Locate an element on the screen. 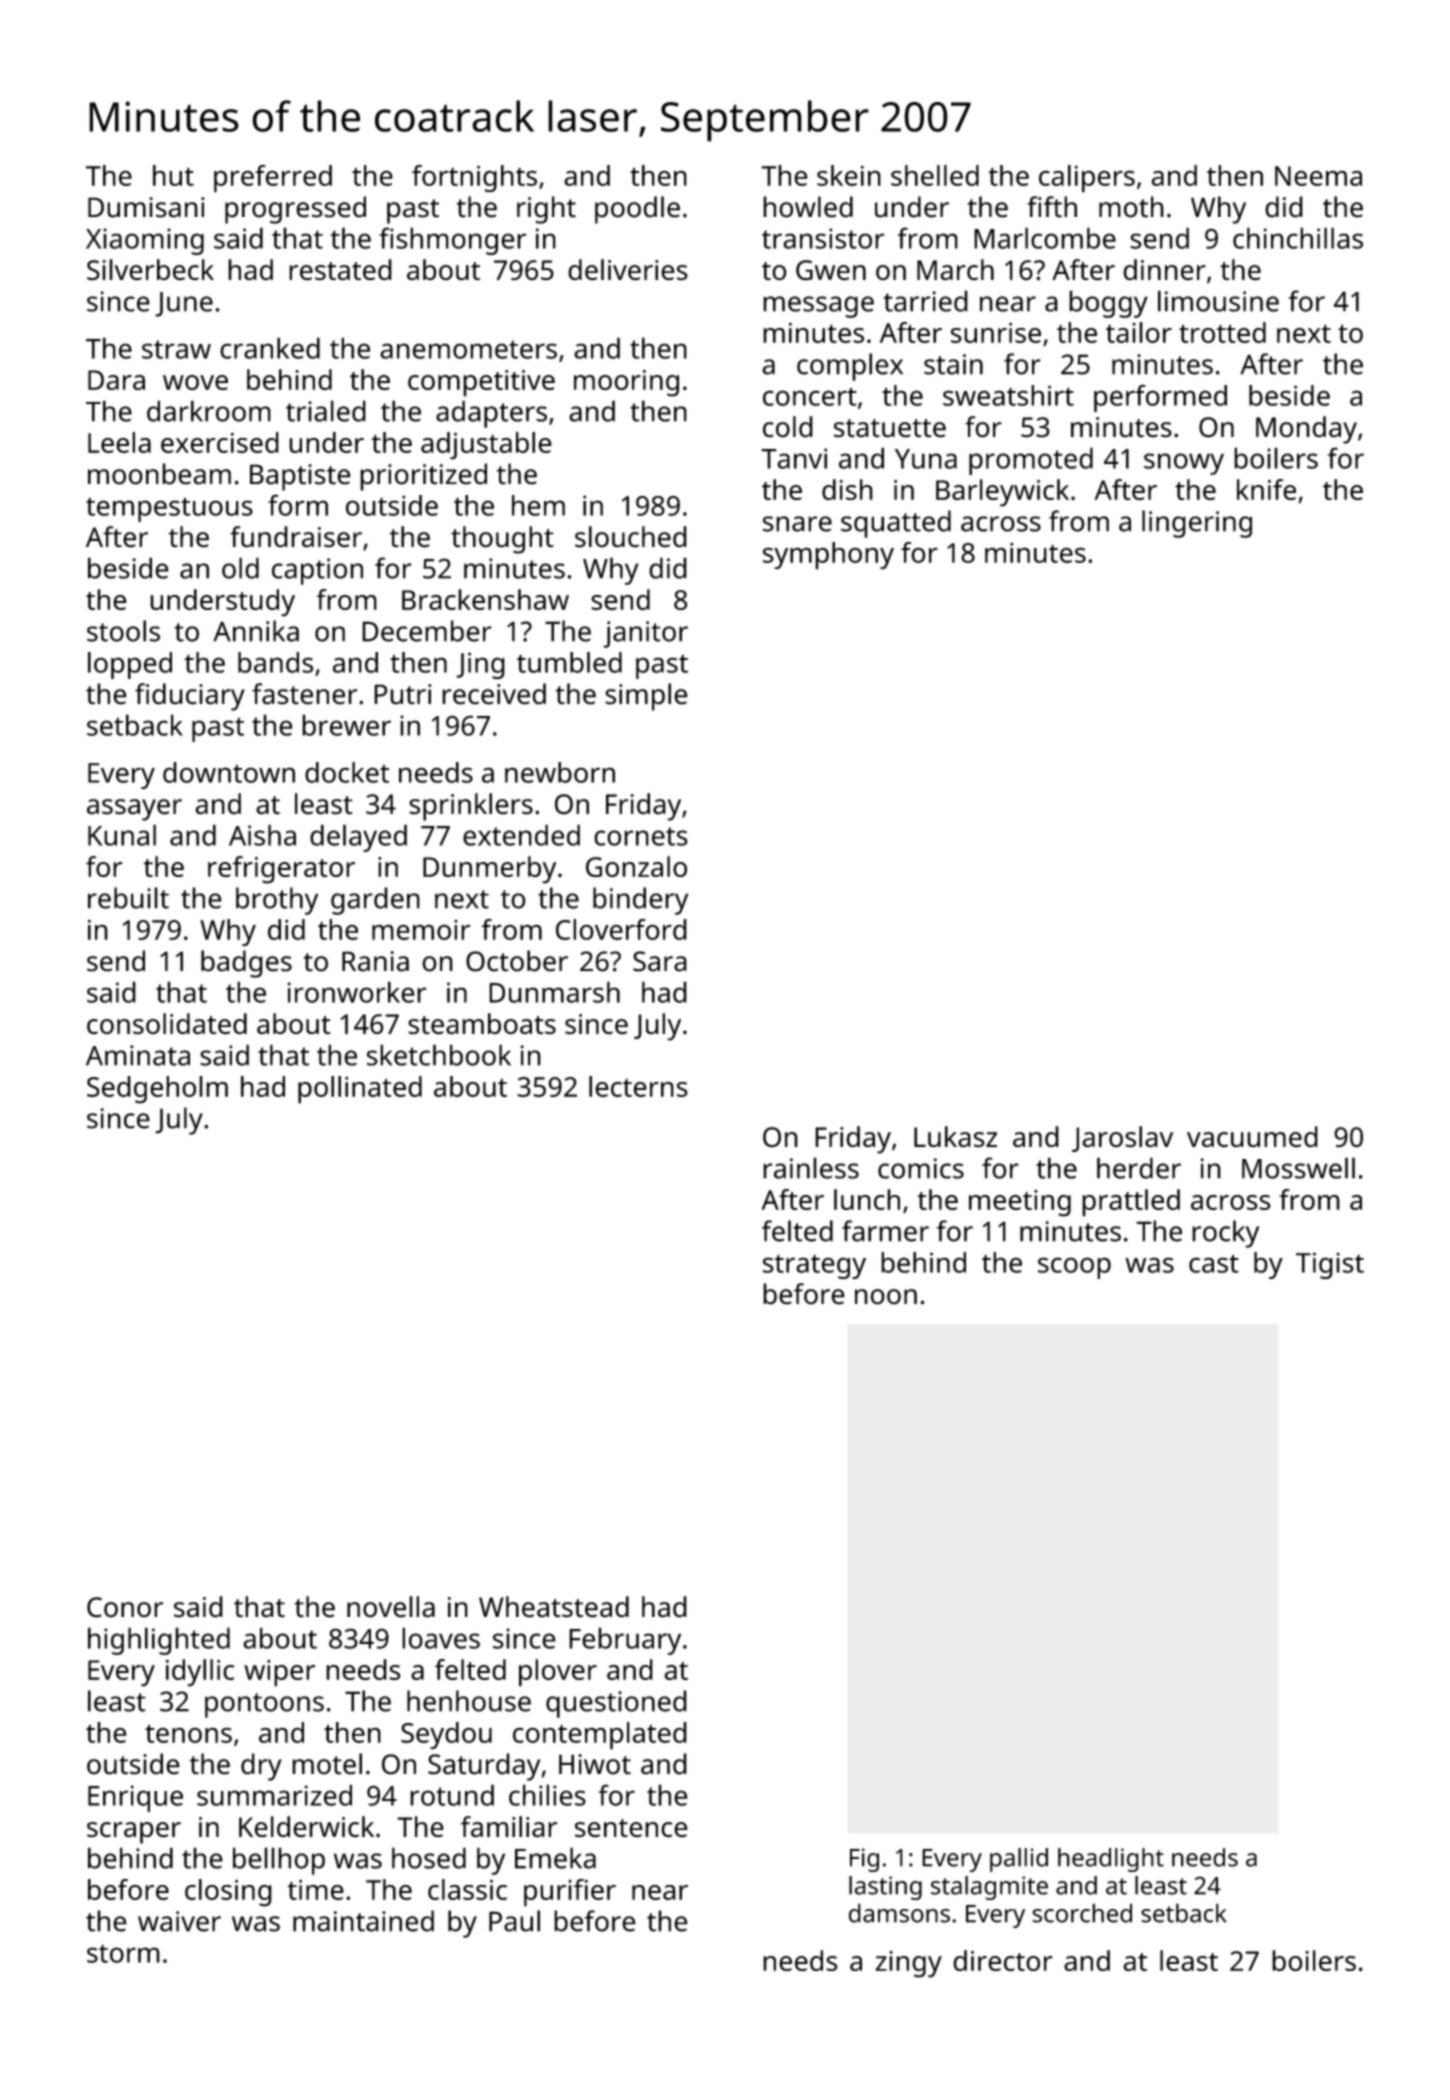 This screenshot has height=2100, width=1450. Neema is located at coordinates (1318, 176).
